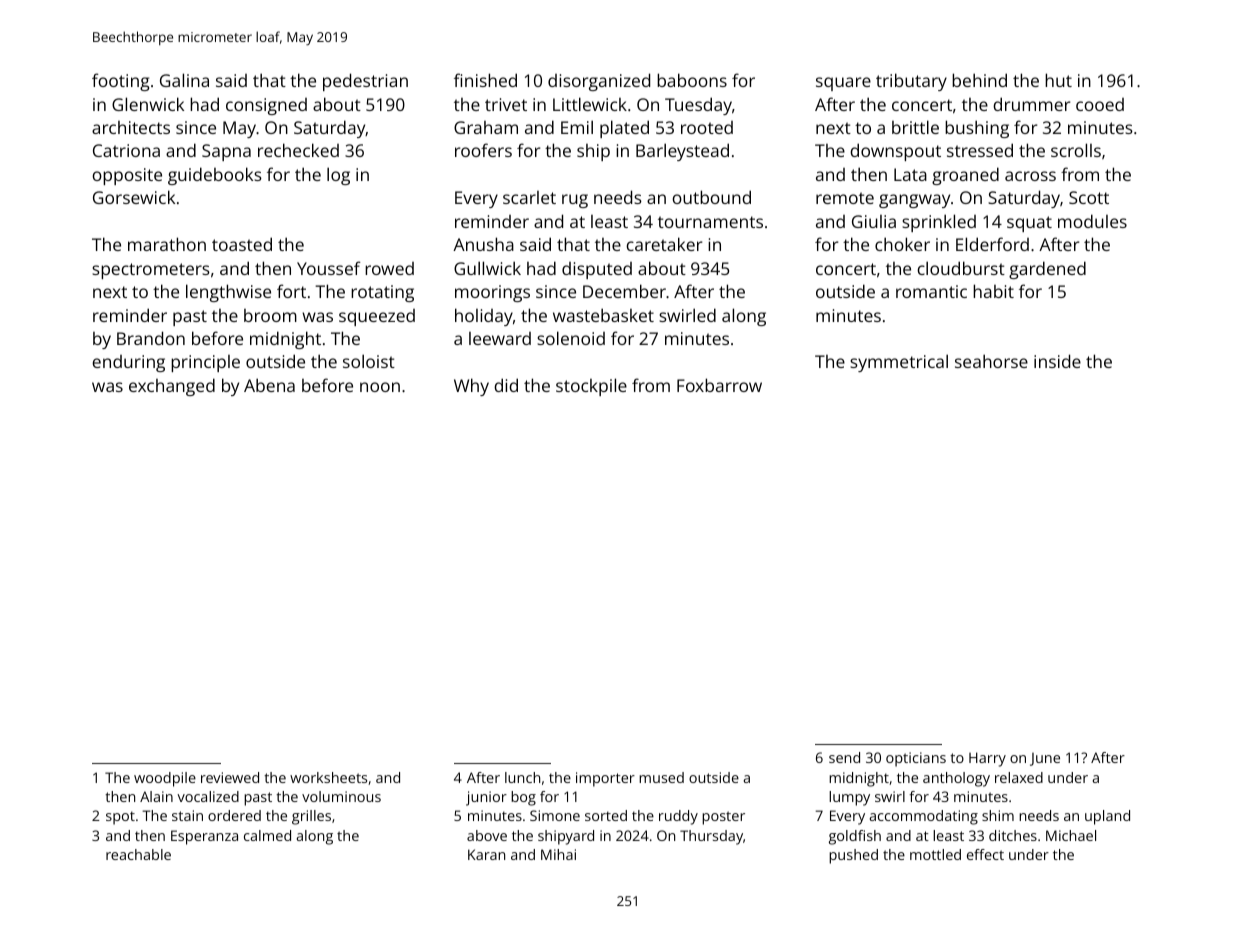 This screenshot has width=1233, height=952. I want to click on disputed, so click(597, 270).
